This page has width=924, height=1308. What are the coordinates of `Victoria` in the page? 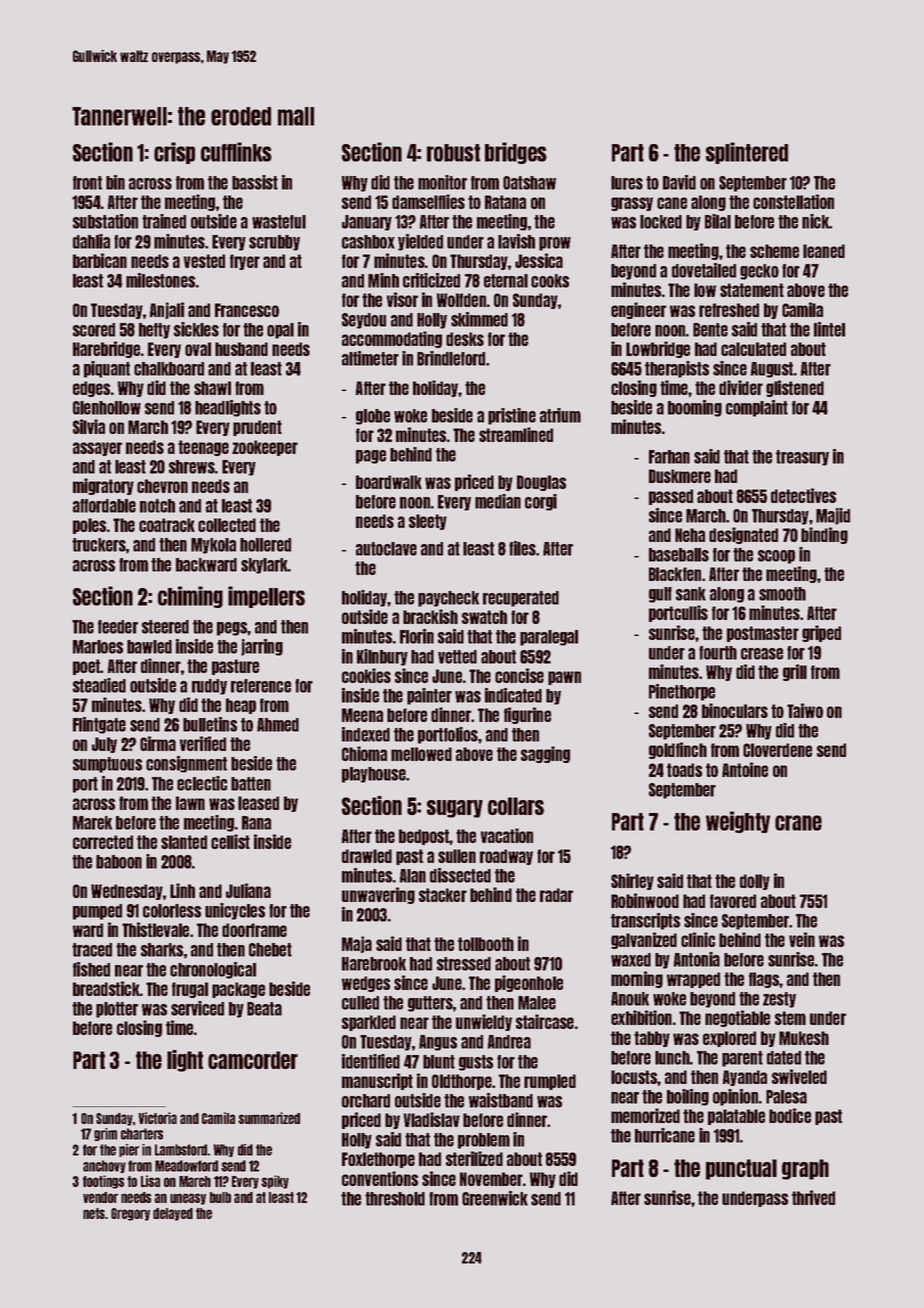 It's located at (157, 1118).
